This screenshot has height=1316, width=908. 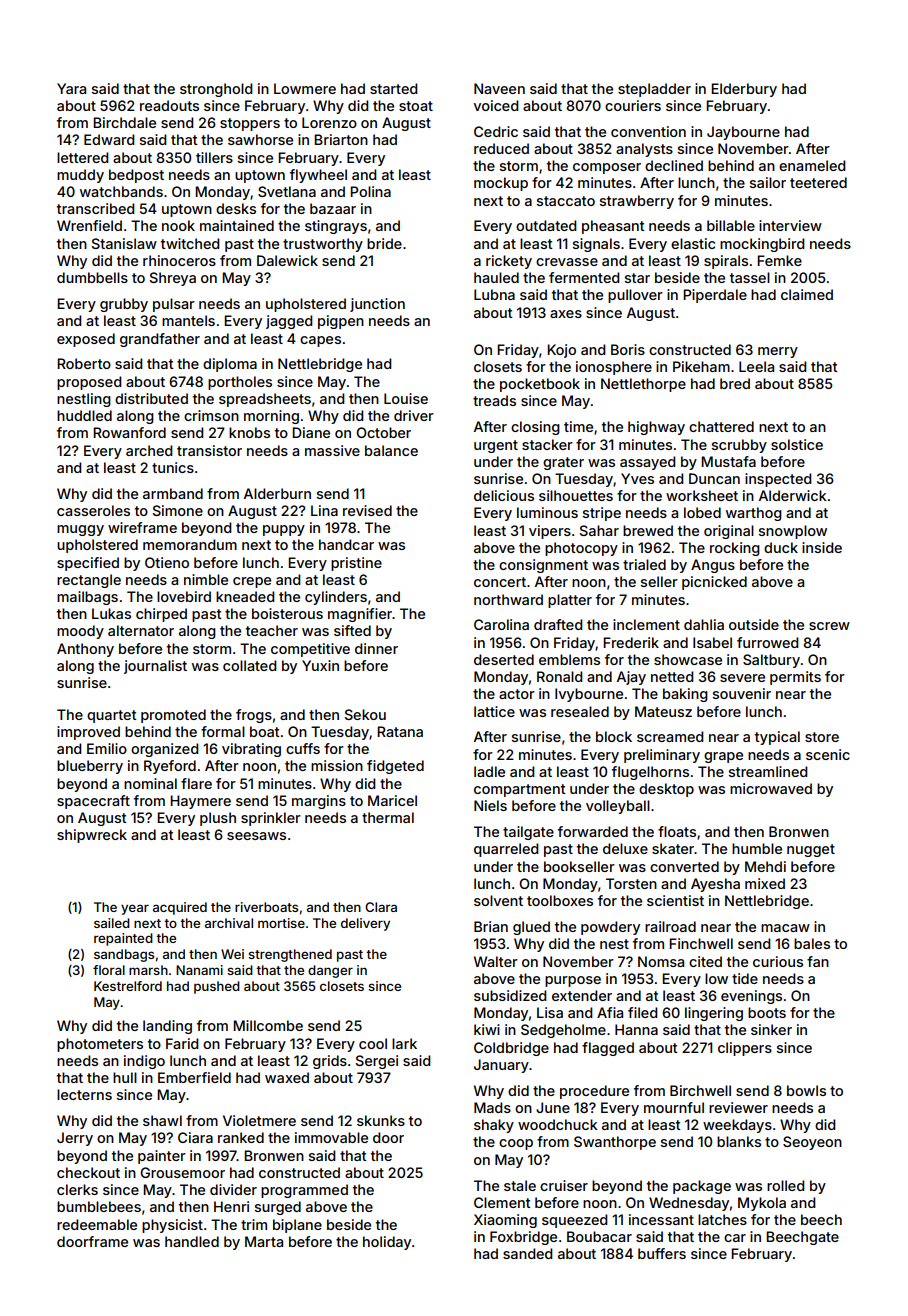 I want to click on twitched, so click(x=190, y=243).
